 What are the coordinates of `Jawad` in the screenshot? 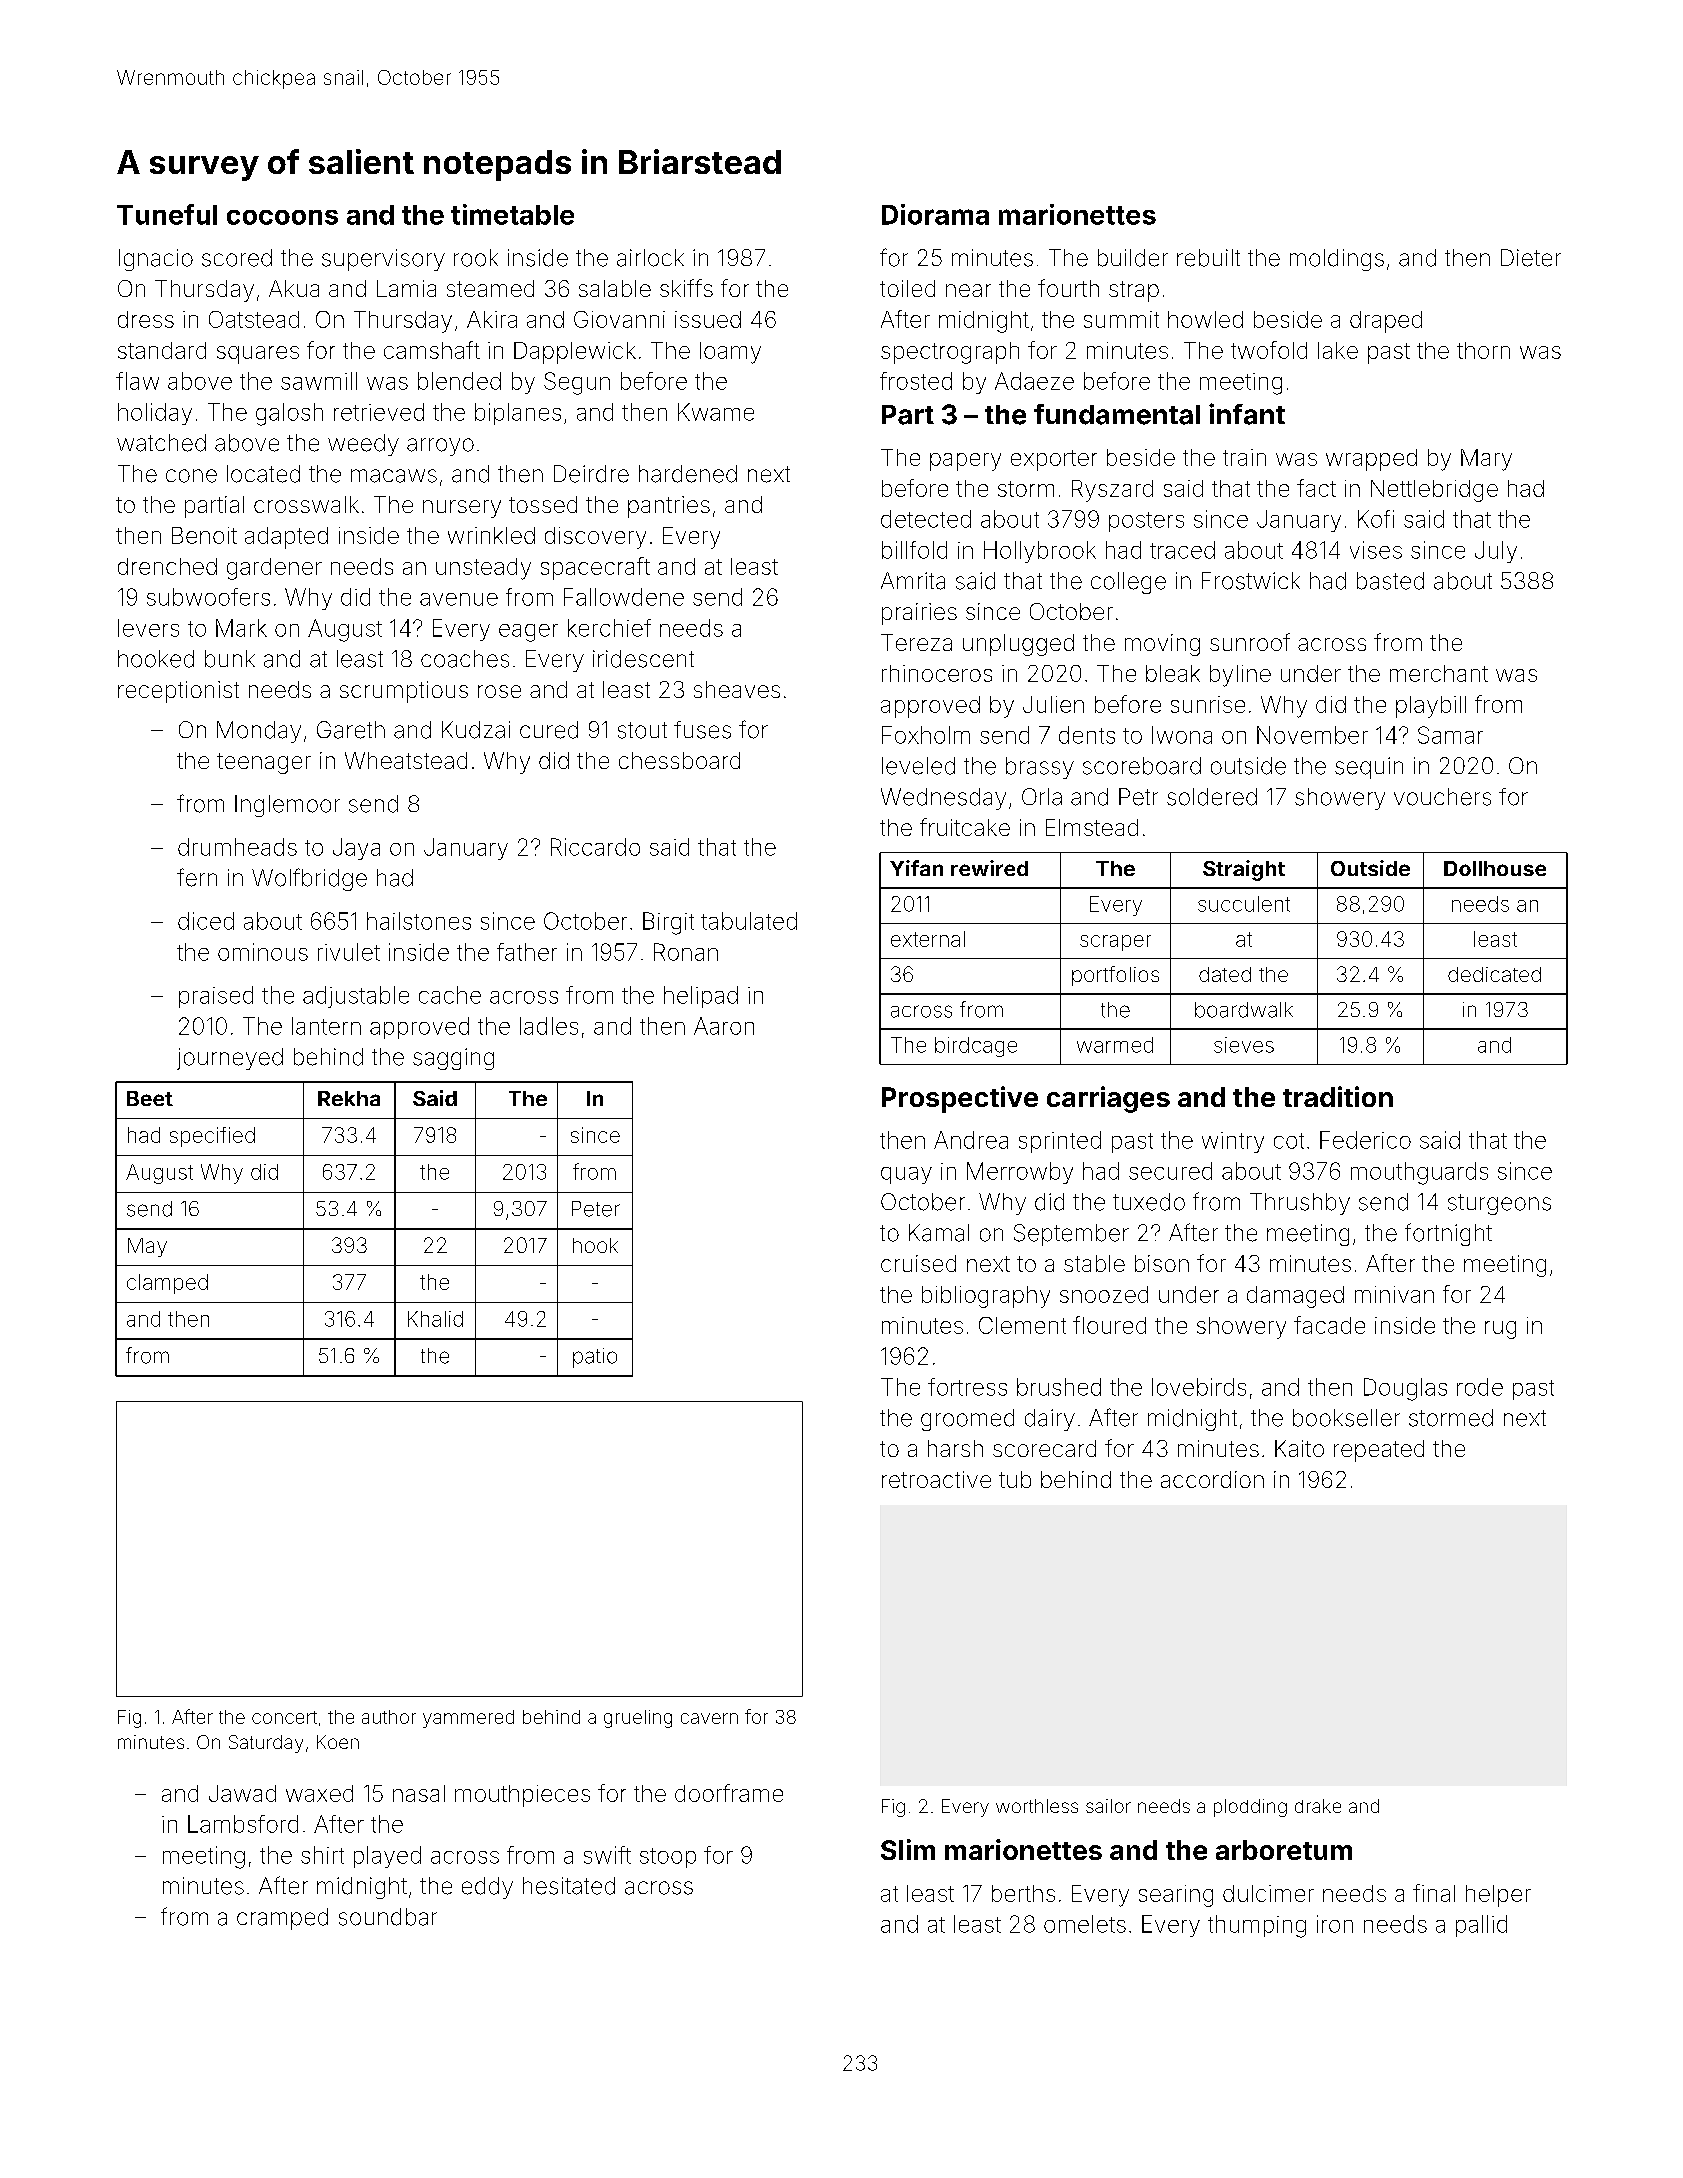 It's located at (242, 1793).
